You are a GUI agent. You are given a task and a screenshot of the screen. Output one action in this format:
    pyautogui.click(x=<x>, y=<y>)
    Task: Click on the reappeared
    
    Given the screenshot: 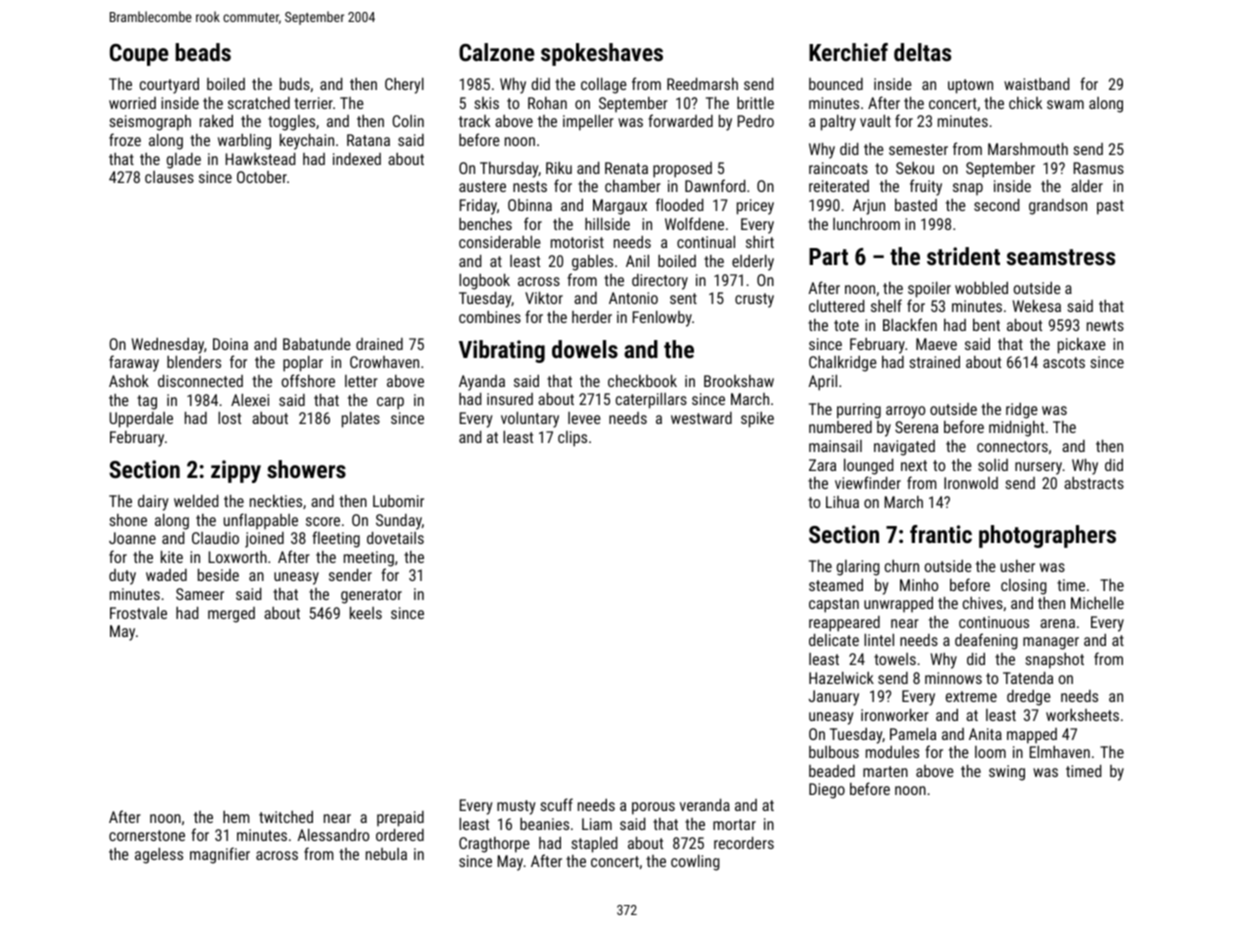 What is the action you would take?
    pyautogui.click(x=844, y=624)
